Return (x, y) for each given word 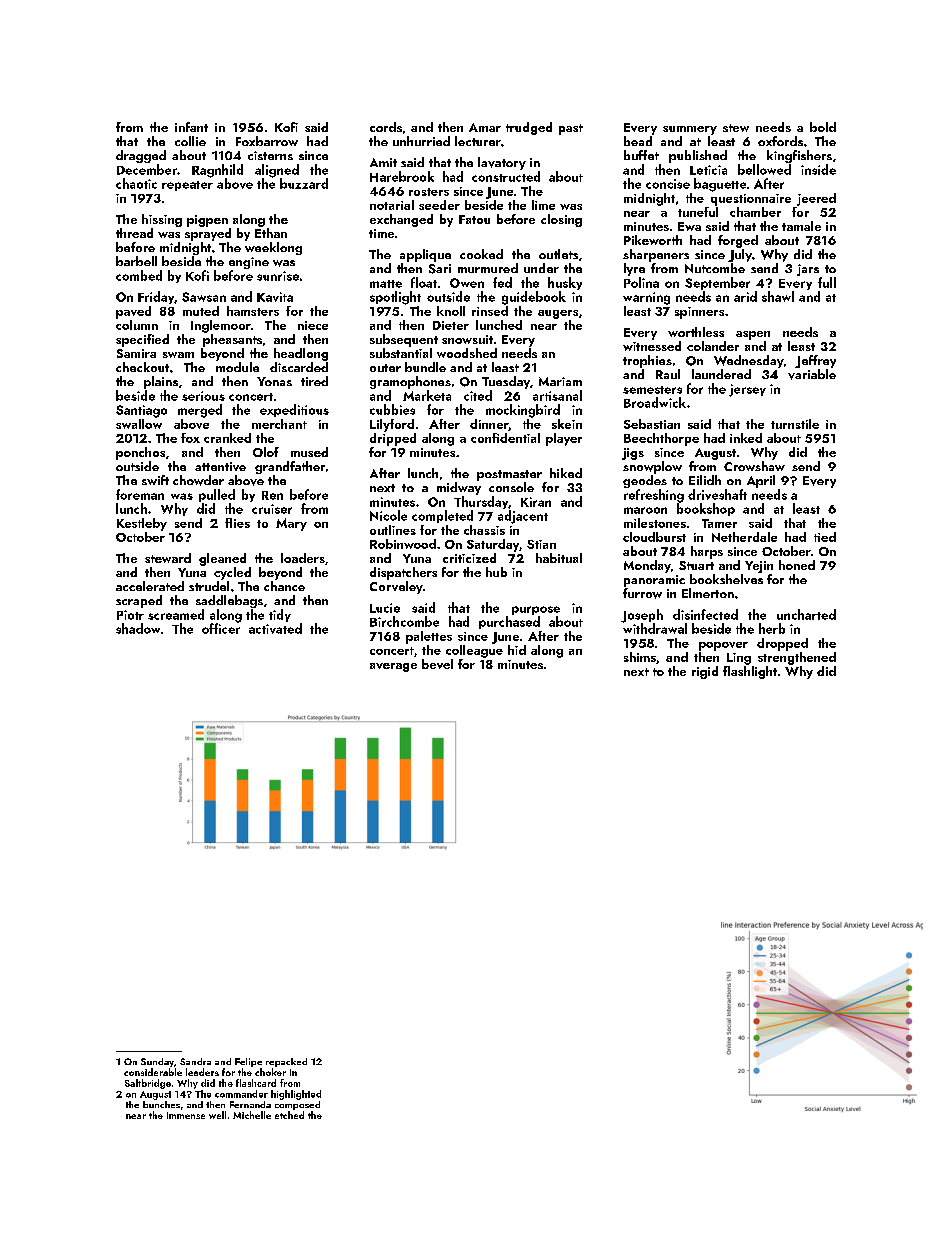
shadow (138, 628)
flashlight (750, 672)
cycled (232, 573)
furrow (642, 593)
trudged (529, 128)
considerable (153, 1072)
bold (823, 127)
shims (640, 657)
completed (442, 516)
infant (191, 127)
